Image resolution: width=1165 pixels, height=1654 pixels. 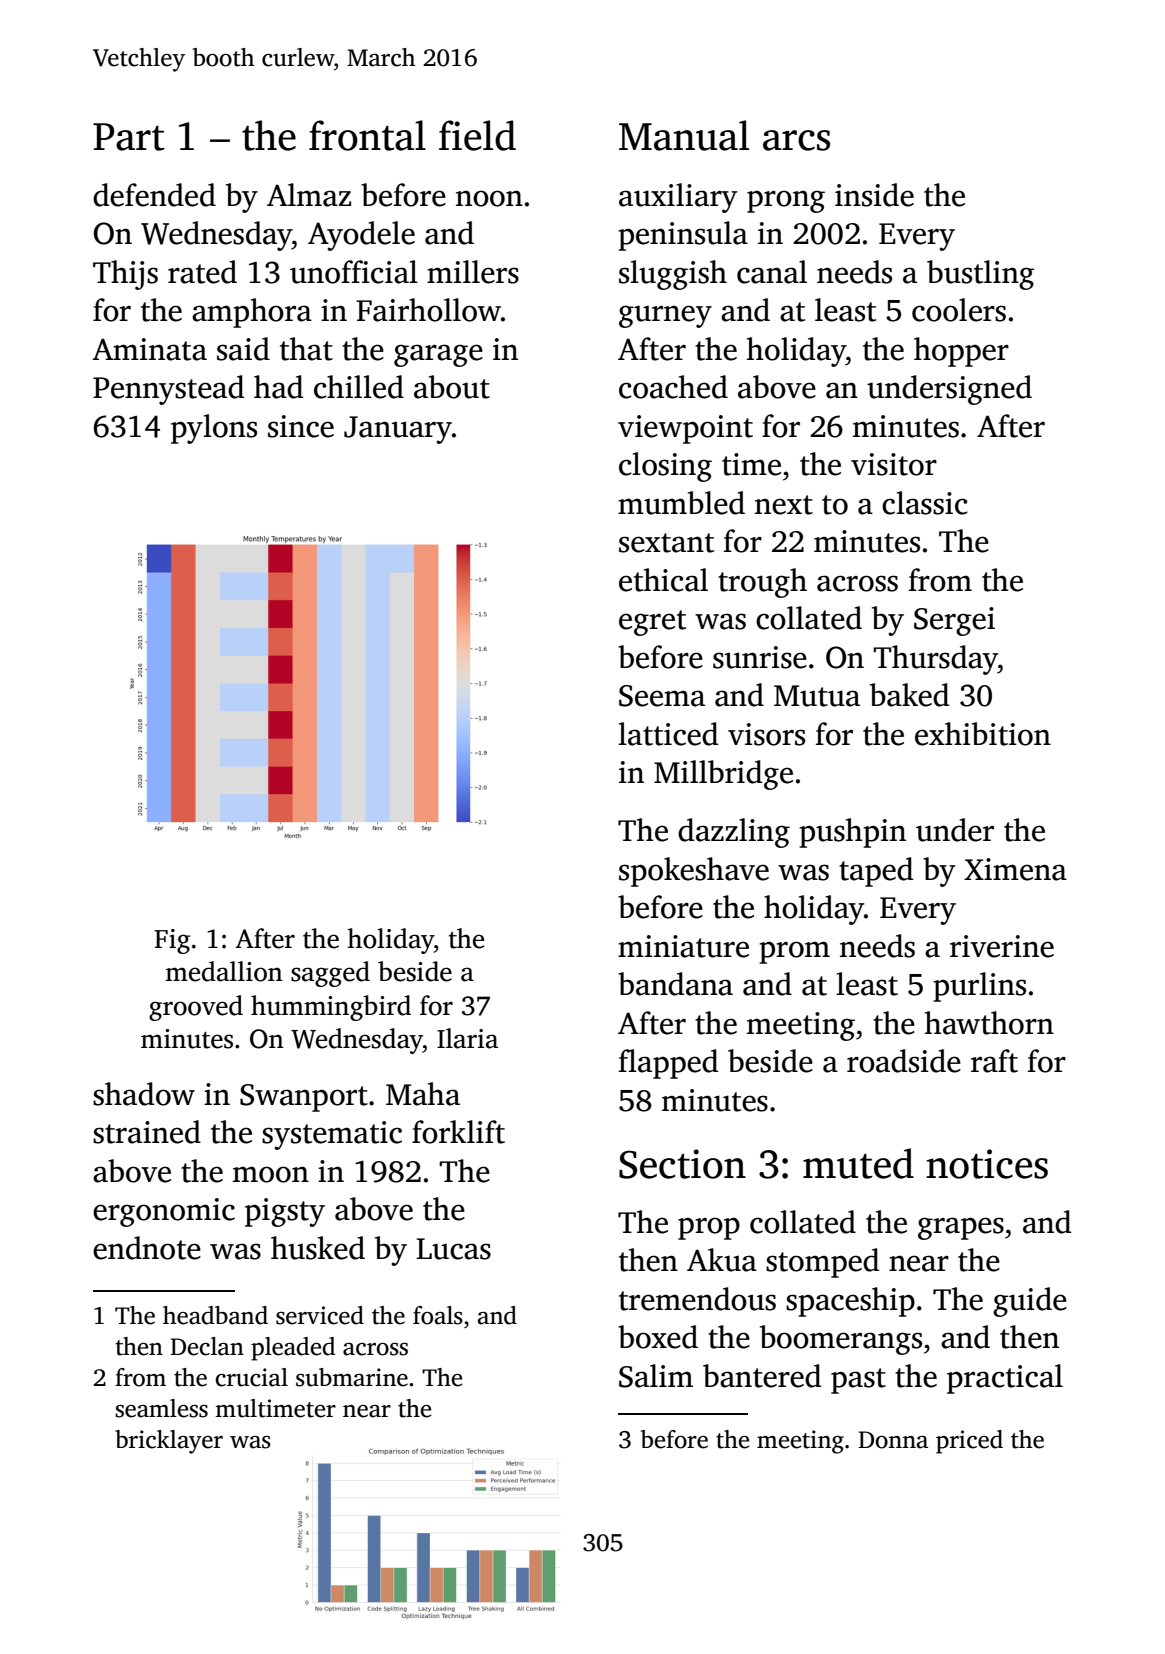 I want to click on medallion, so click(x=224, y=971).
